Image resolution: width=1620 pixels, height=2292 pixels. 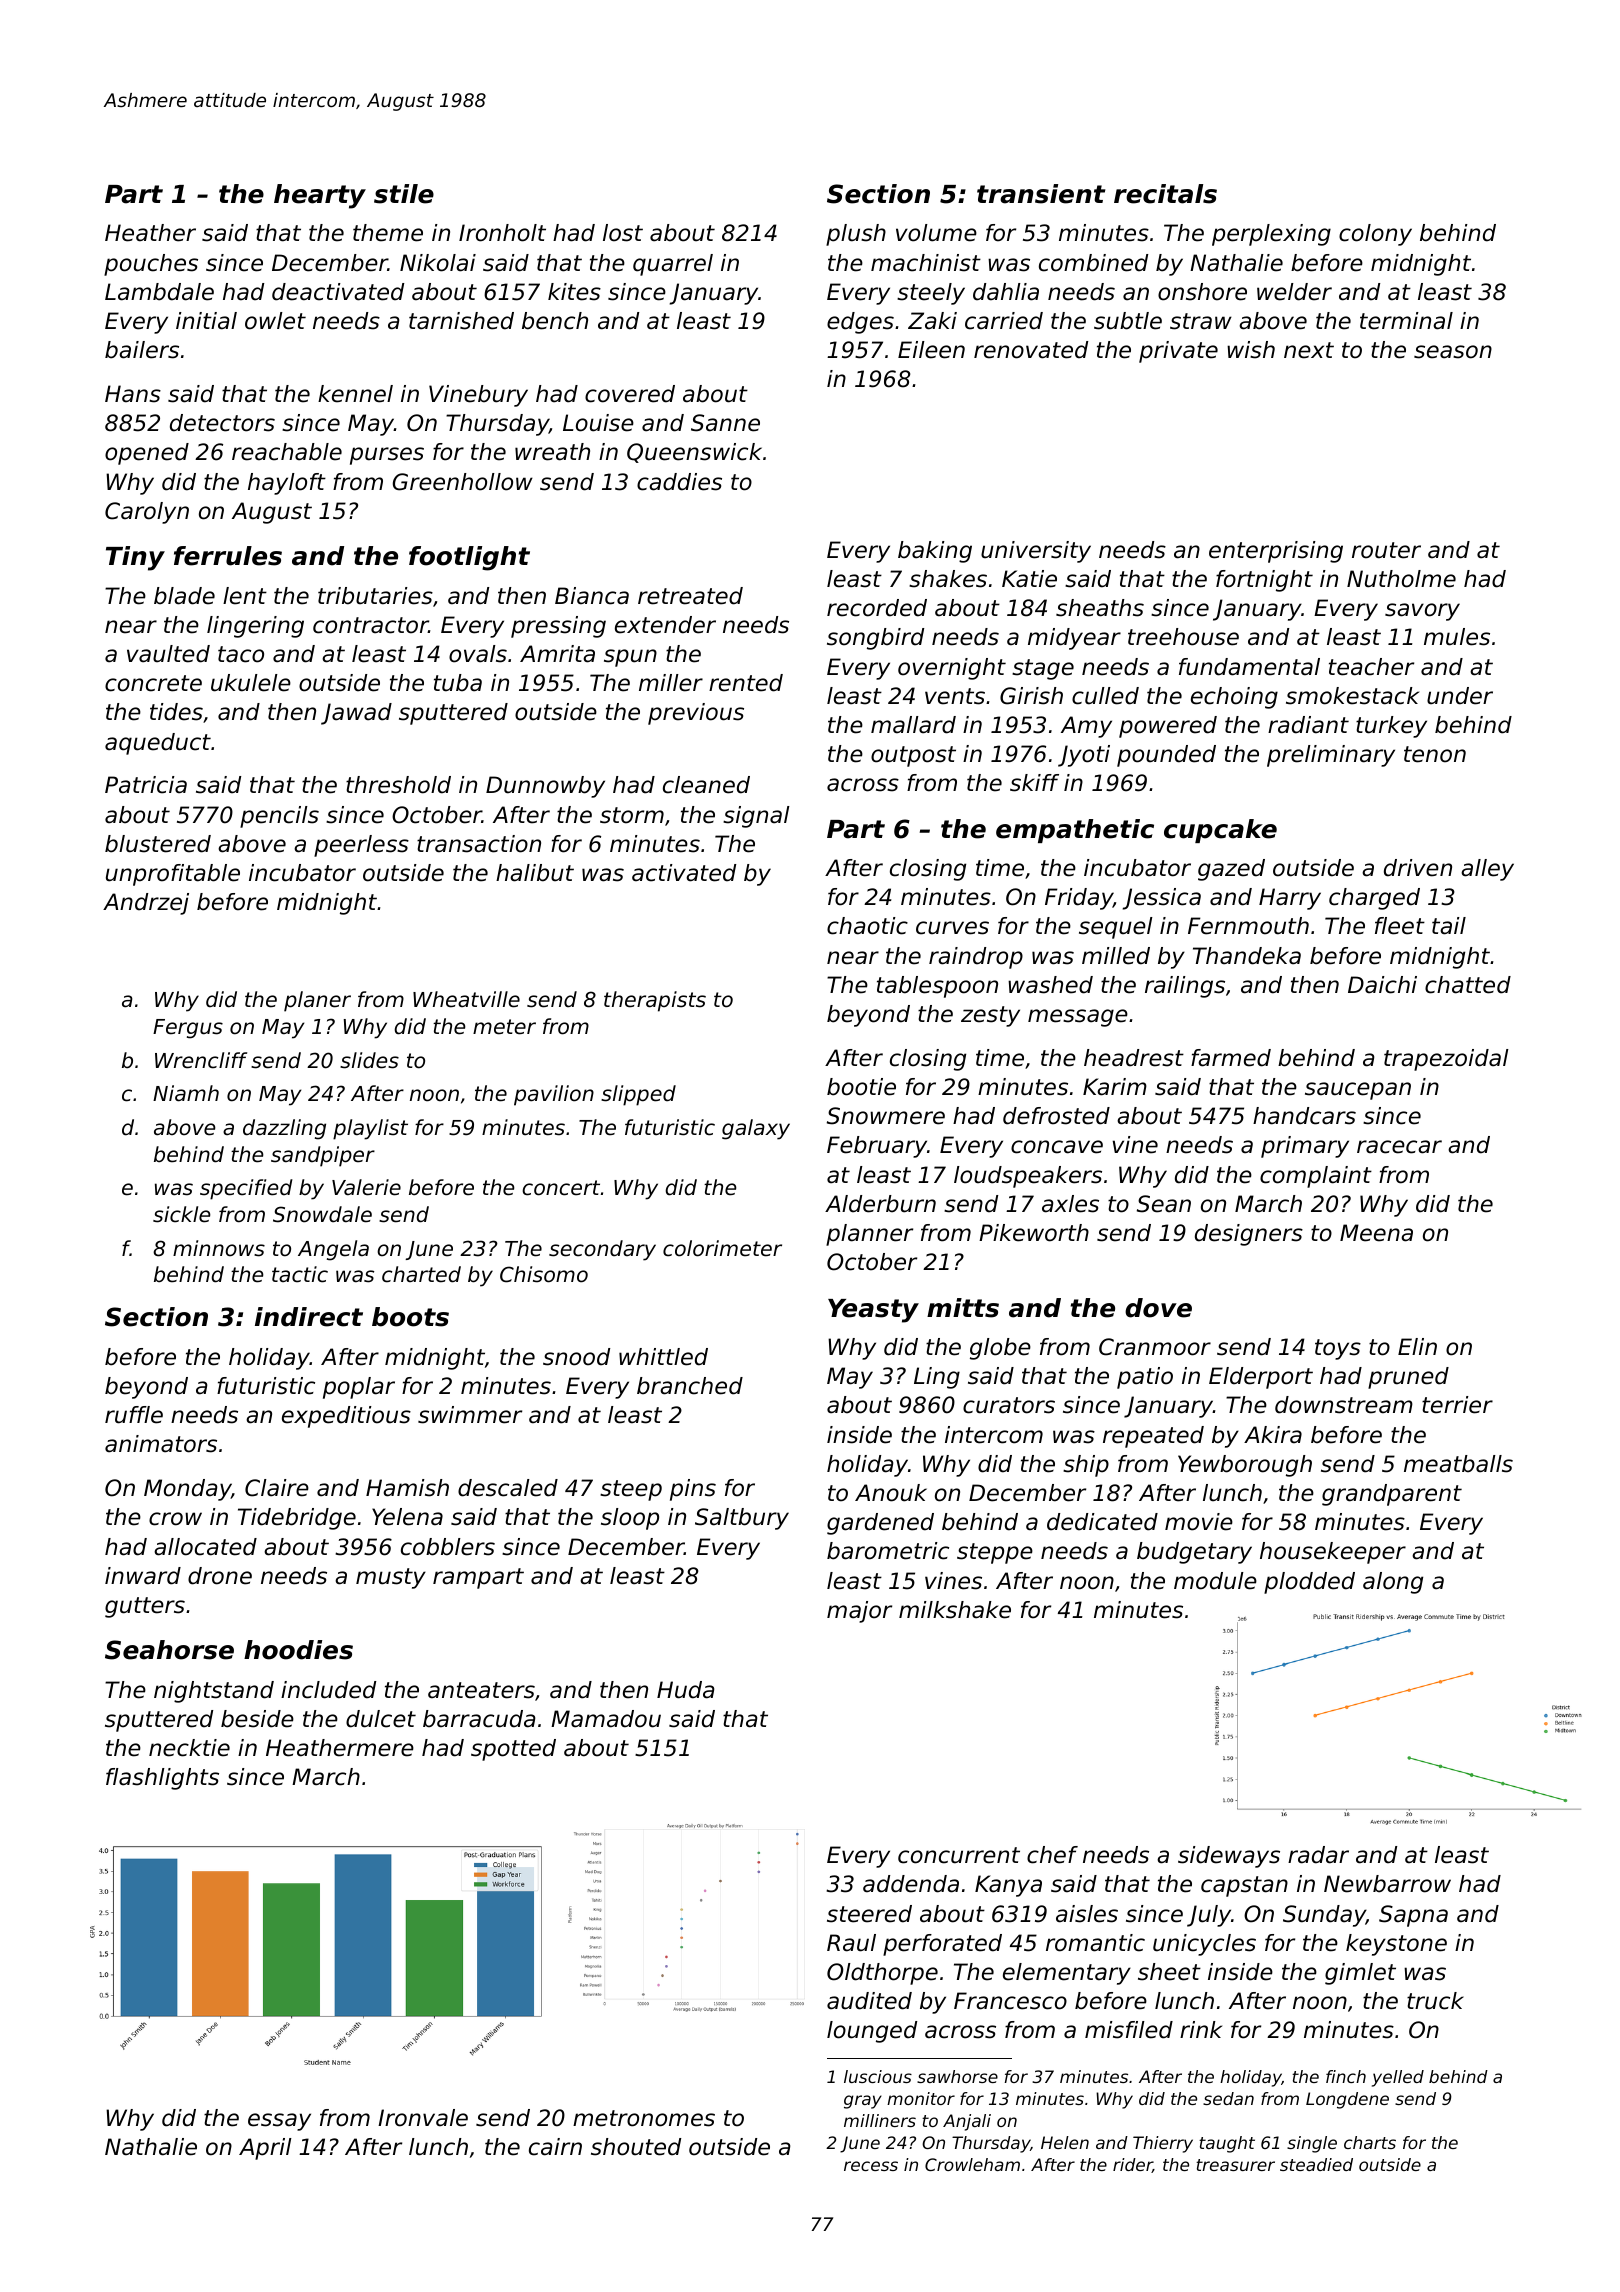 What do you see at coordinates (690, 1386) in the document?
I see `branched` at bounding box center [690, 1386].
